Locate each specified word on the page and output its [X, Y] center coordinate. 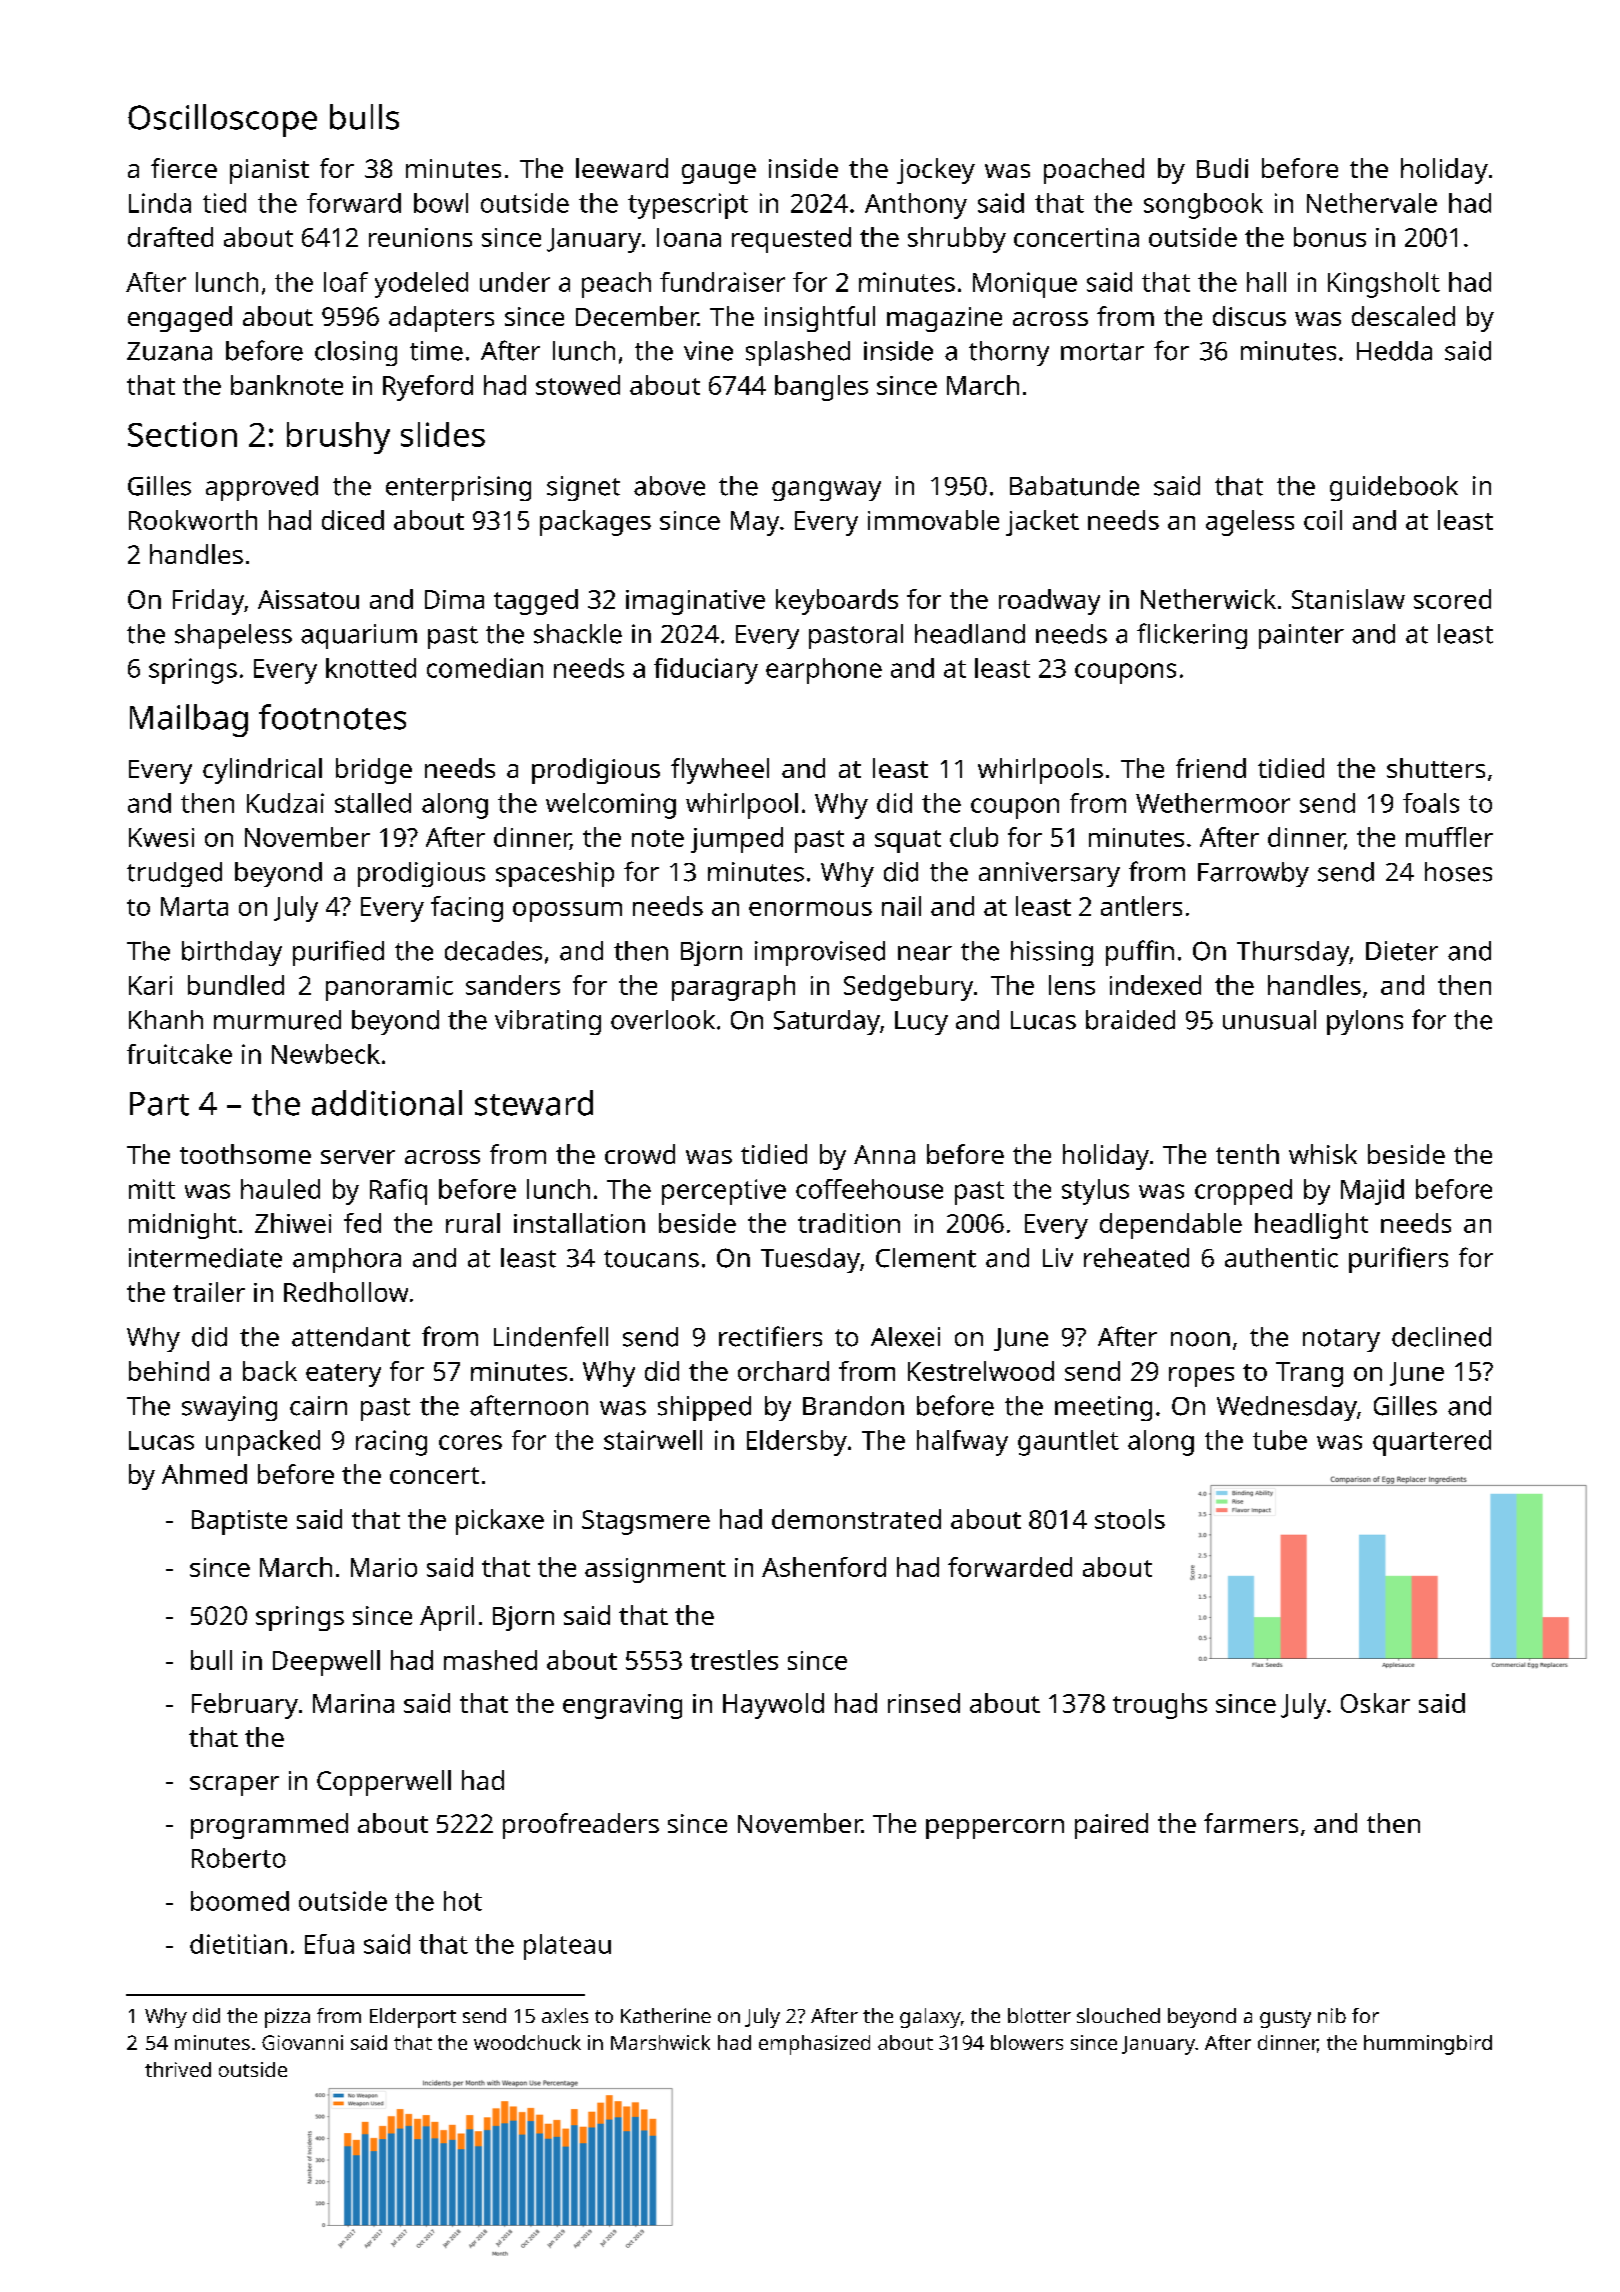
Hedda [1394, 351]
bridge [374, 771]
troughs [1160, 1706]
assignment [655, 1570]
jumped [737, 840]
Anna [884, 1154]
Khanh [166, 1019]
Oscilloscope [222, 120]
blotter [1039, 2015]
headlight [1311, 1226]
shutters [1436, 768]
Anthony [916, 206]
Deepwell [326, 1663]
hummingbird [1428, 2045]
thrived [178, 2069]
